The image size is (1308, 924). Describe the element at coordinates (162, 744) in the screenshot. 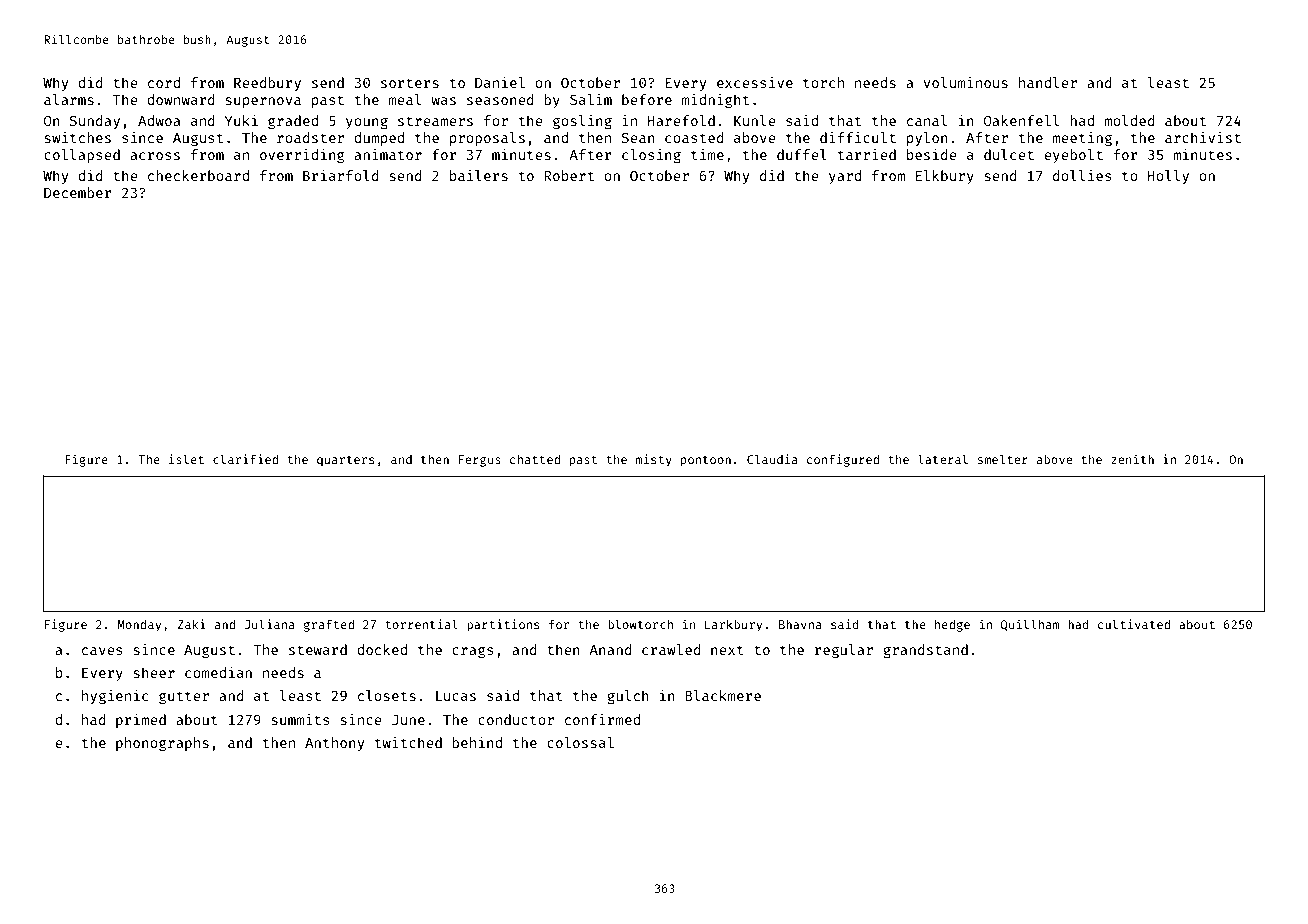

I see `phonographs` at that location.
